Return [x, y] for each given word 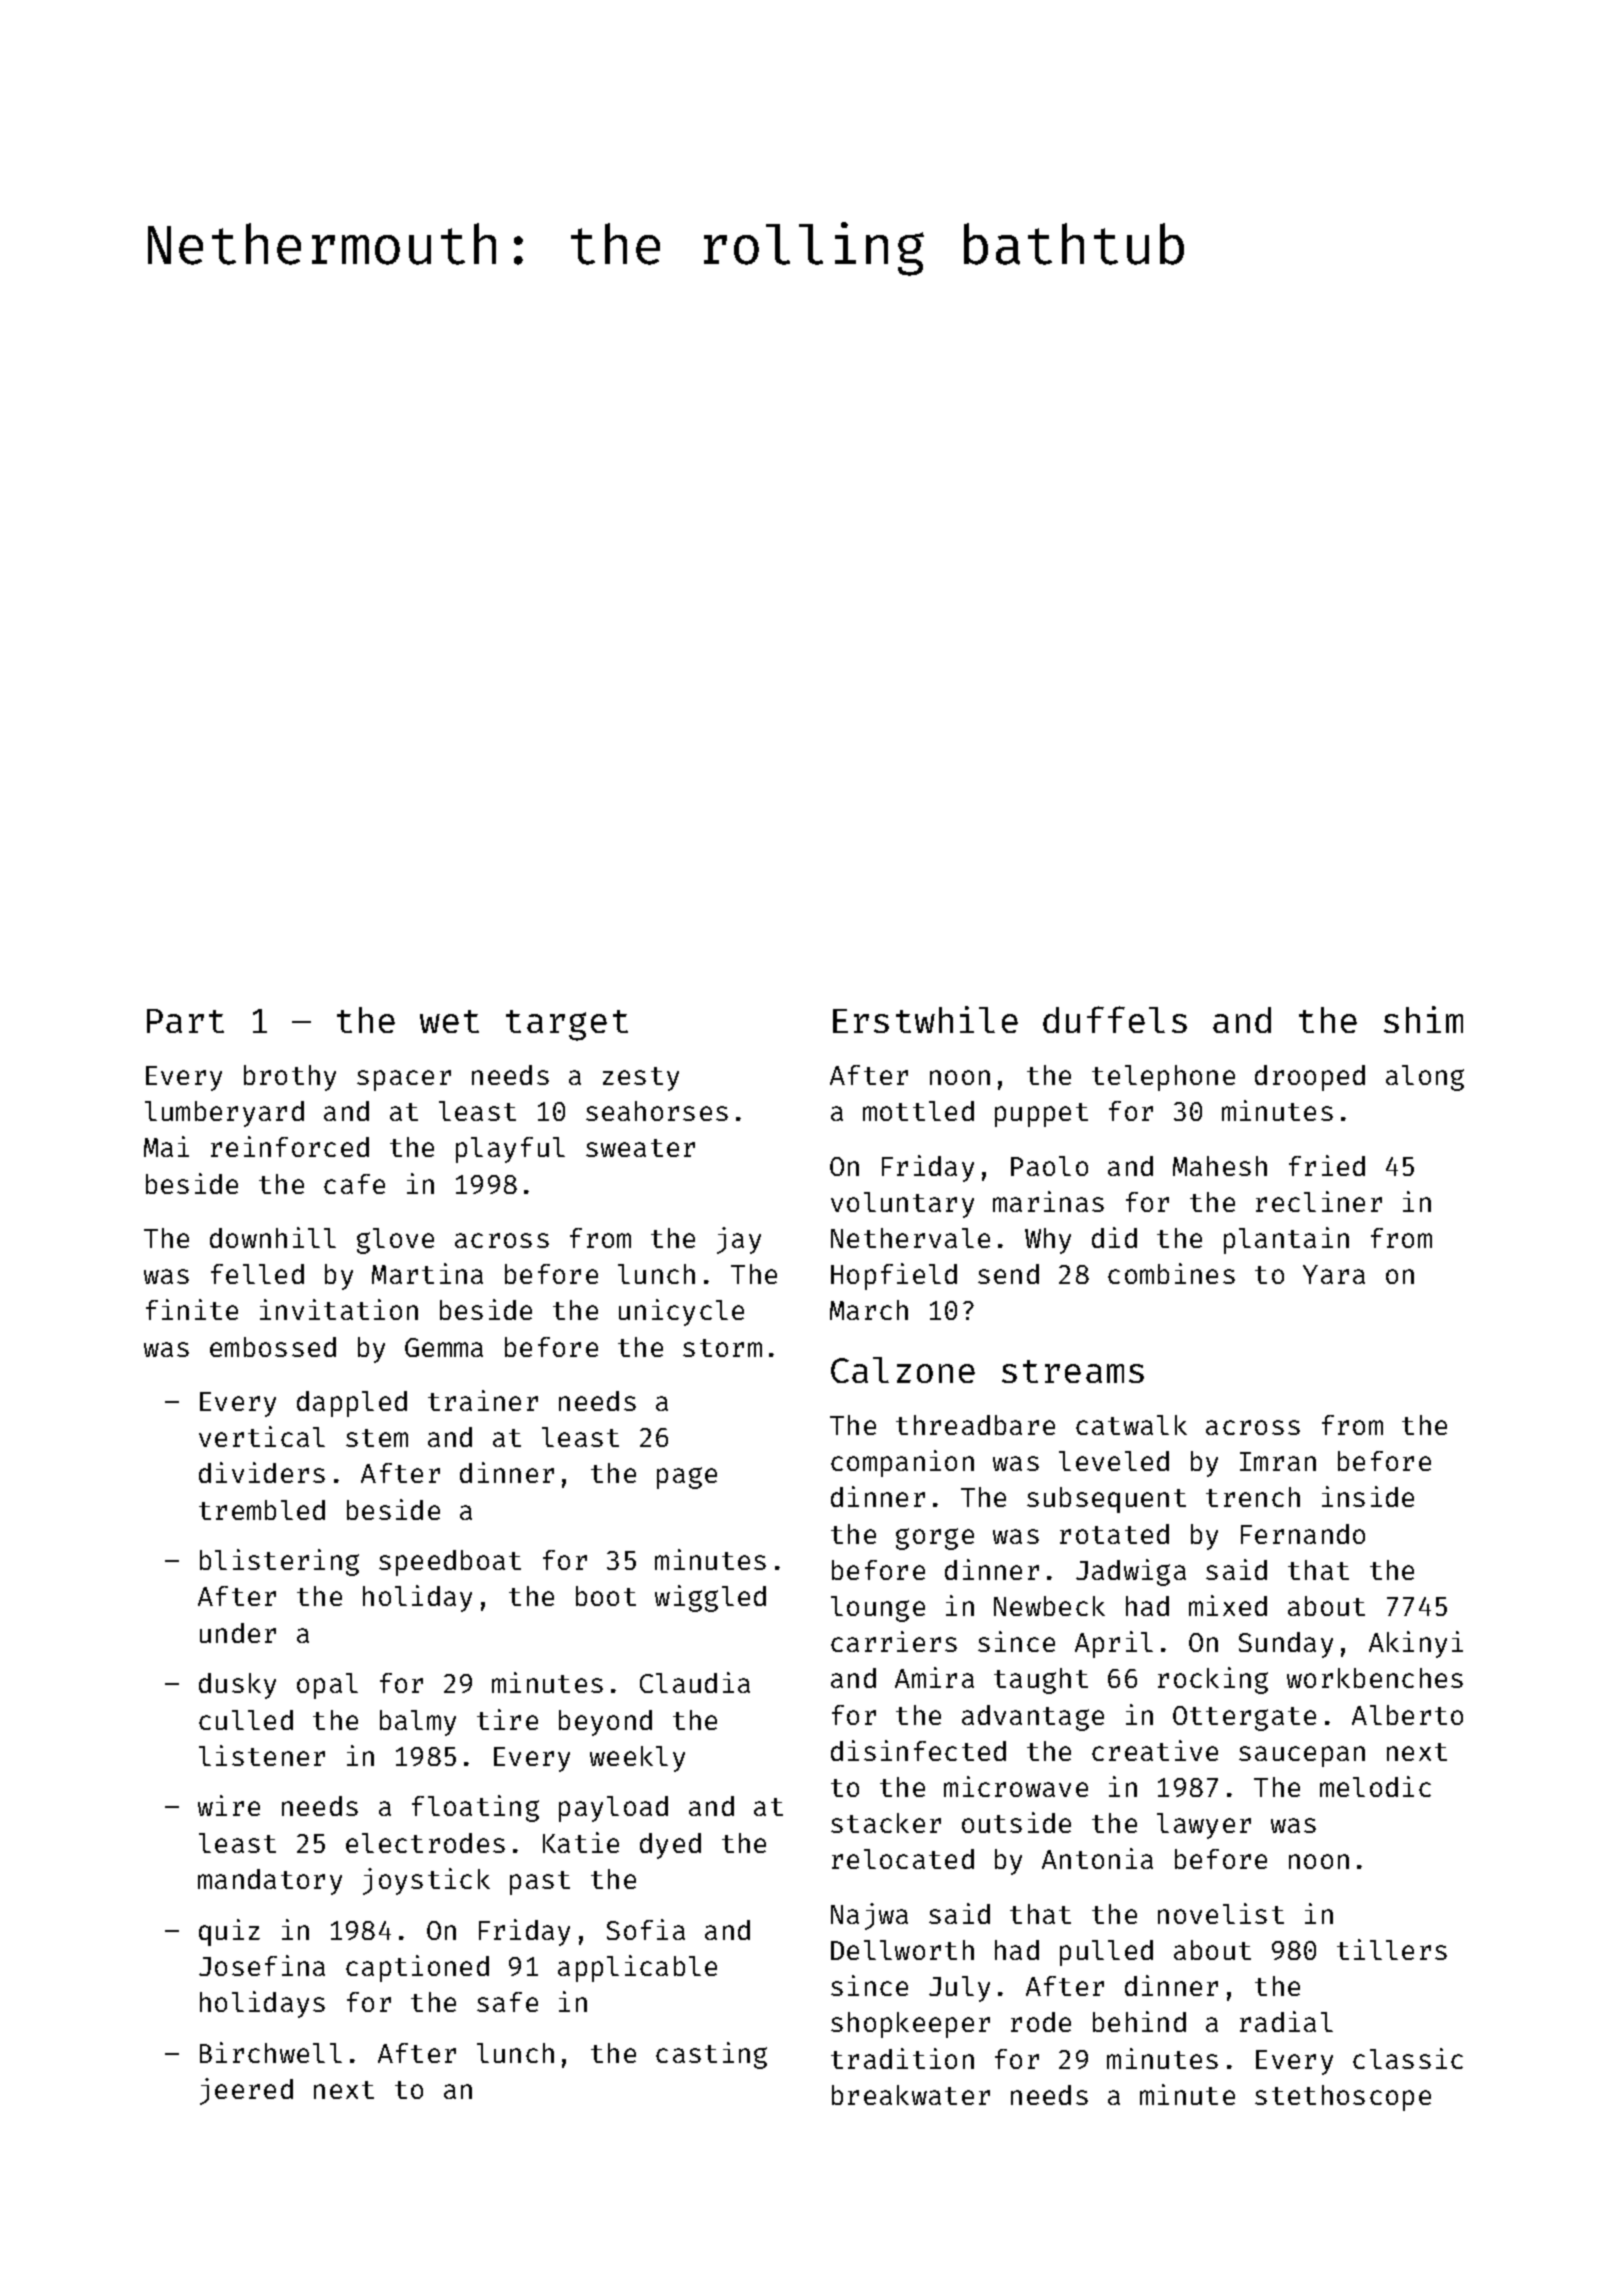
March [869, 1310]
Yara [1334, 1274]
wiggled [710, 1598]
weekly [637, 1759]
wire [229, 1805]
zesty [641, 1079]
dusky [237, 1686]
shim [1423, 1019]
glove [395, 1241]
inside [1368, 1496]
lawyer [1204, 1826]
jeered [246, 2091]
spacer [404, 1080]
